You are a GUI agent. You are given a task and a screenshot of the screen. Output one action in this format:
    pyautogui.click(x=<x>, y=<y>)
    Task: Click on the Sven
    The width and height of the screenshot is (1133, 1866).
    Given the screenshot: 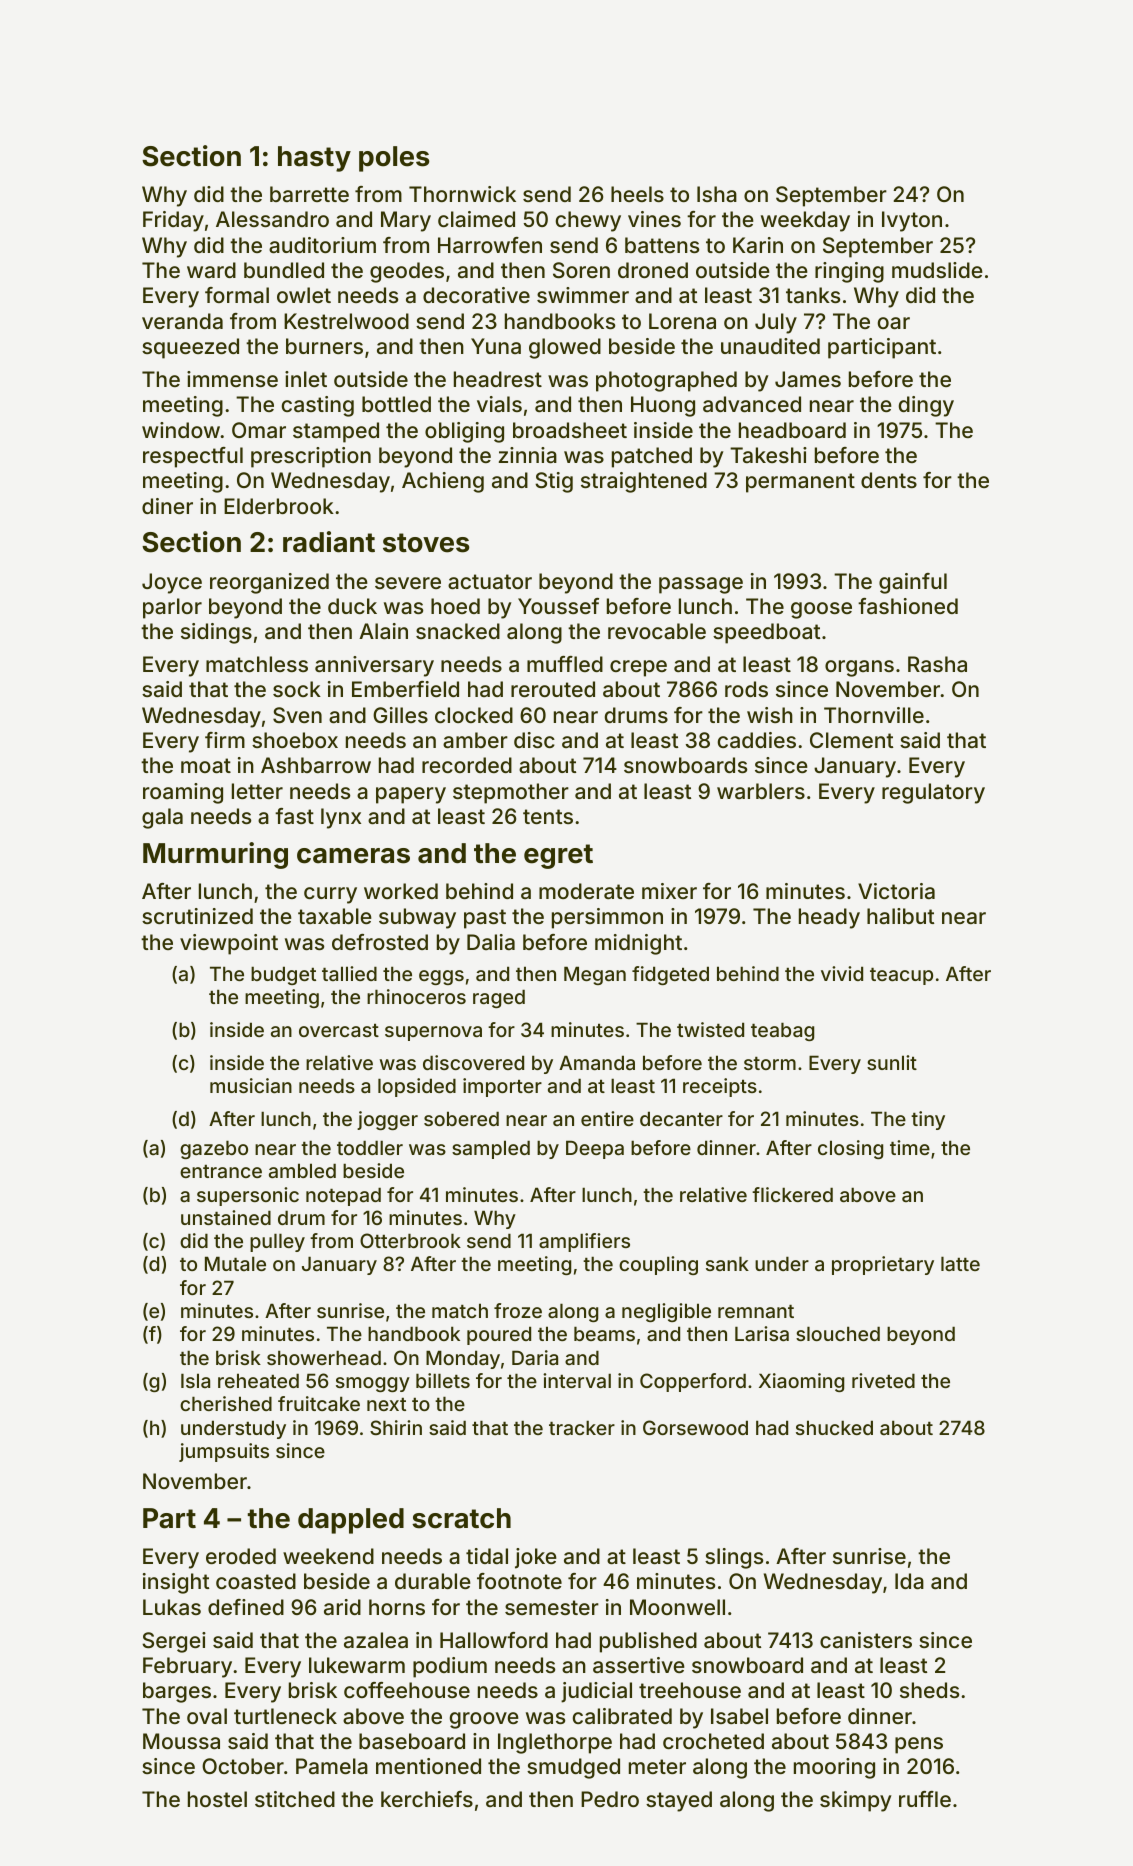 What is the action you would take?
    pyautogui.click(x=297, y=715)
